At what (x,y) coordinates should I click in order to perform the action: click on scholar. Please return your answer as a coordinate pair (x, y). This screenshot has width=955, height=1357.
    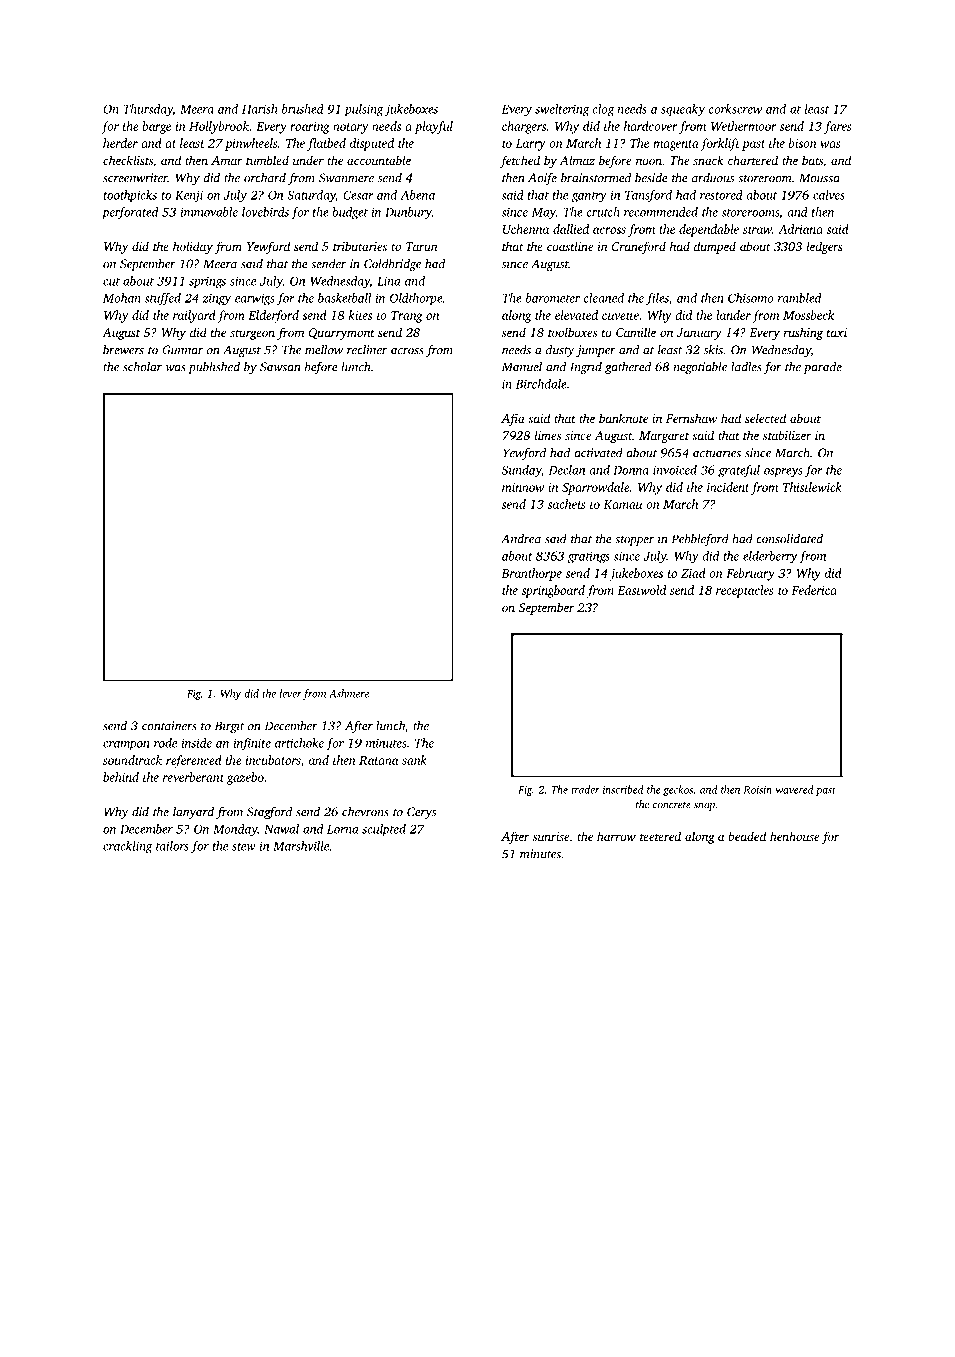
    Looking at the image, I should click on (142, 367).
